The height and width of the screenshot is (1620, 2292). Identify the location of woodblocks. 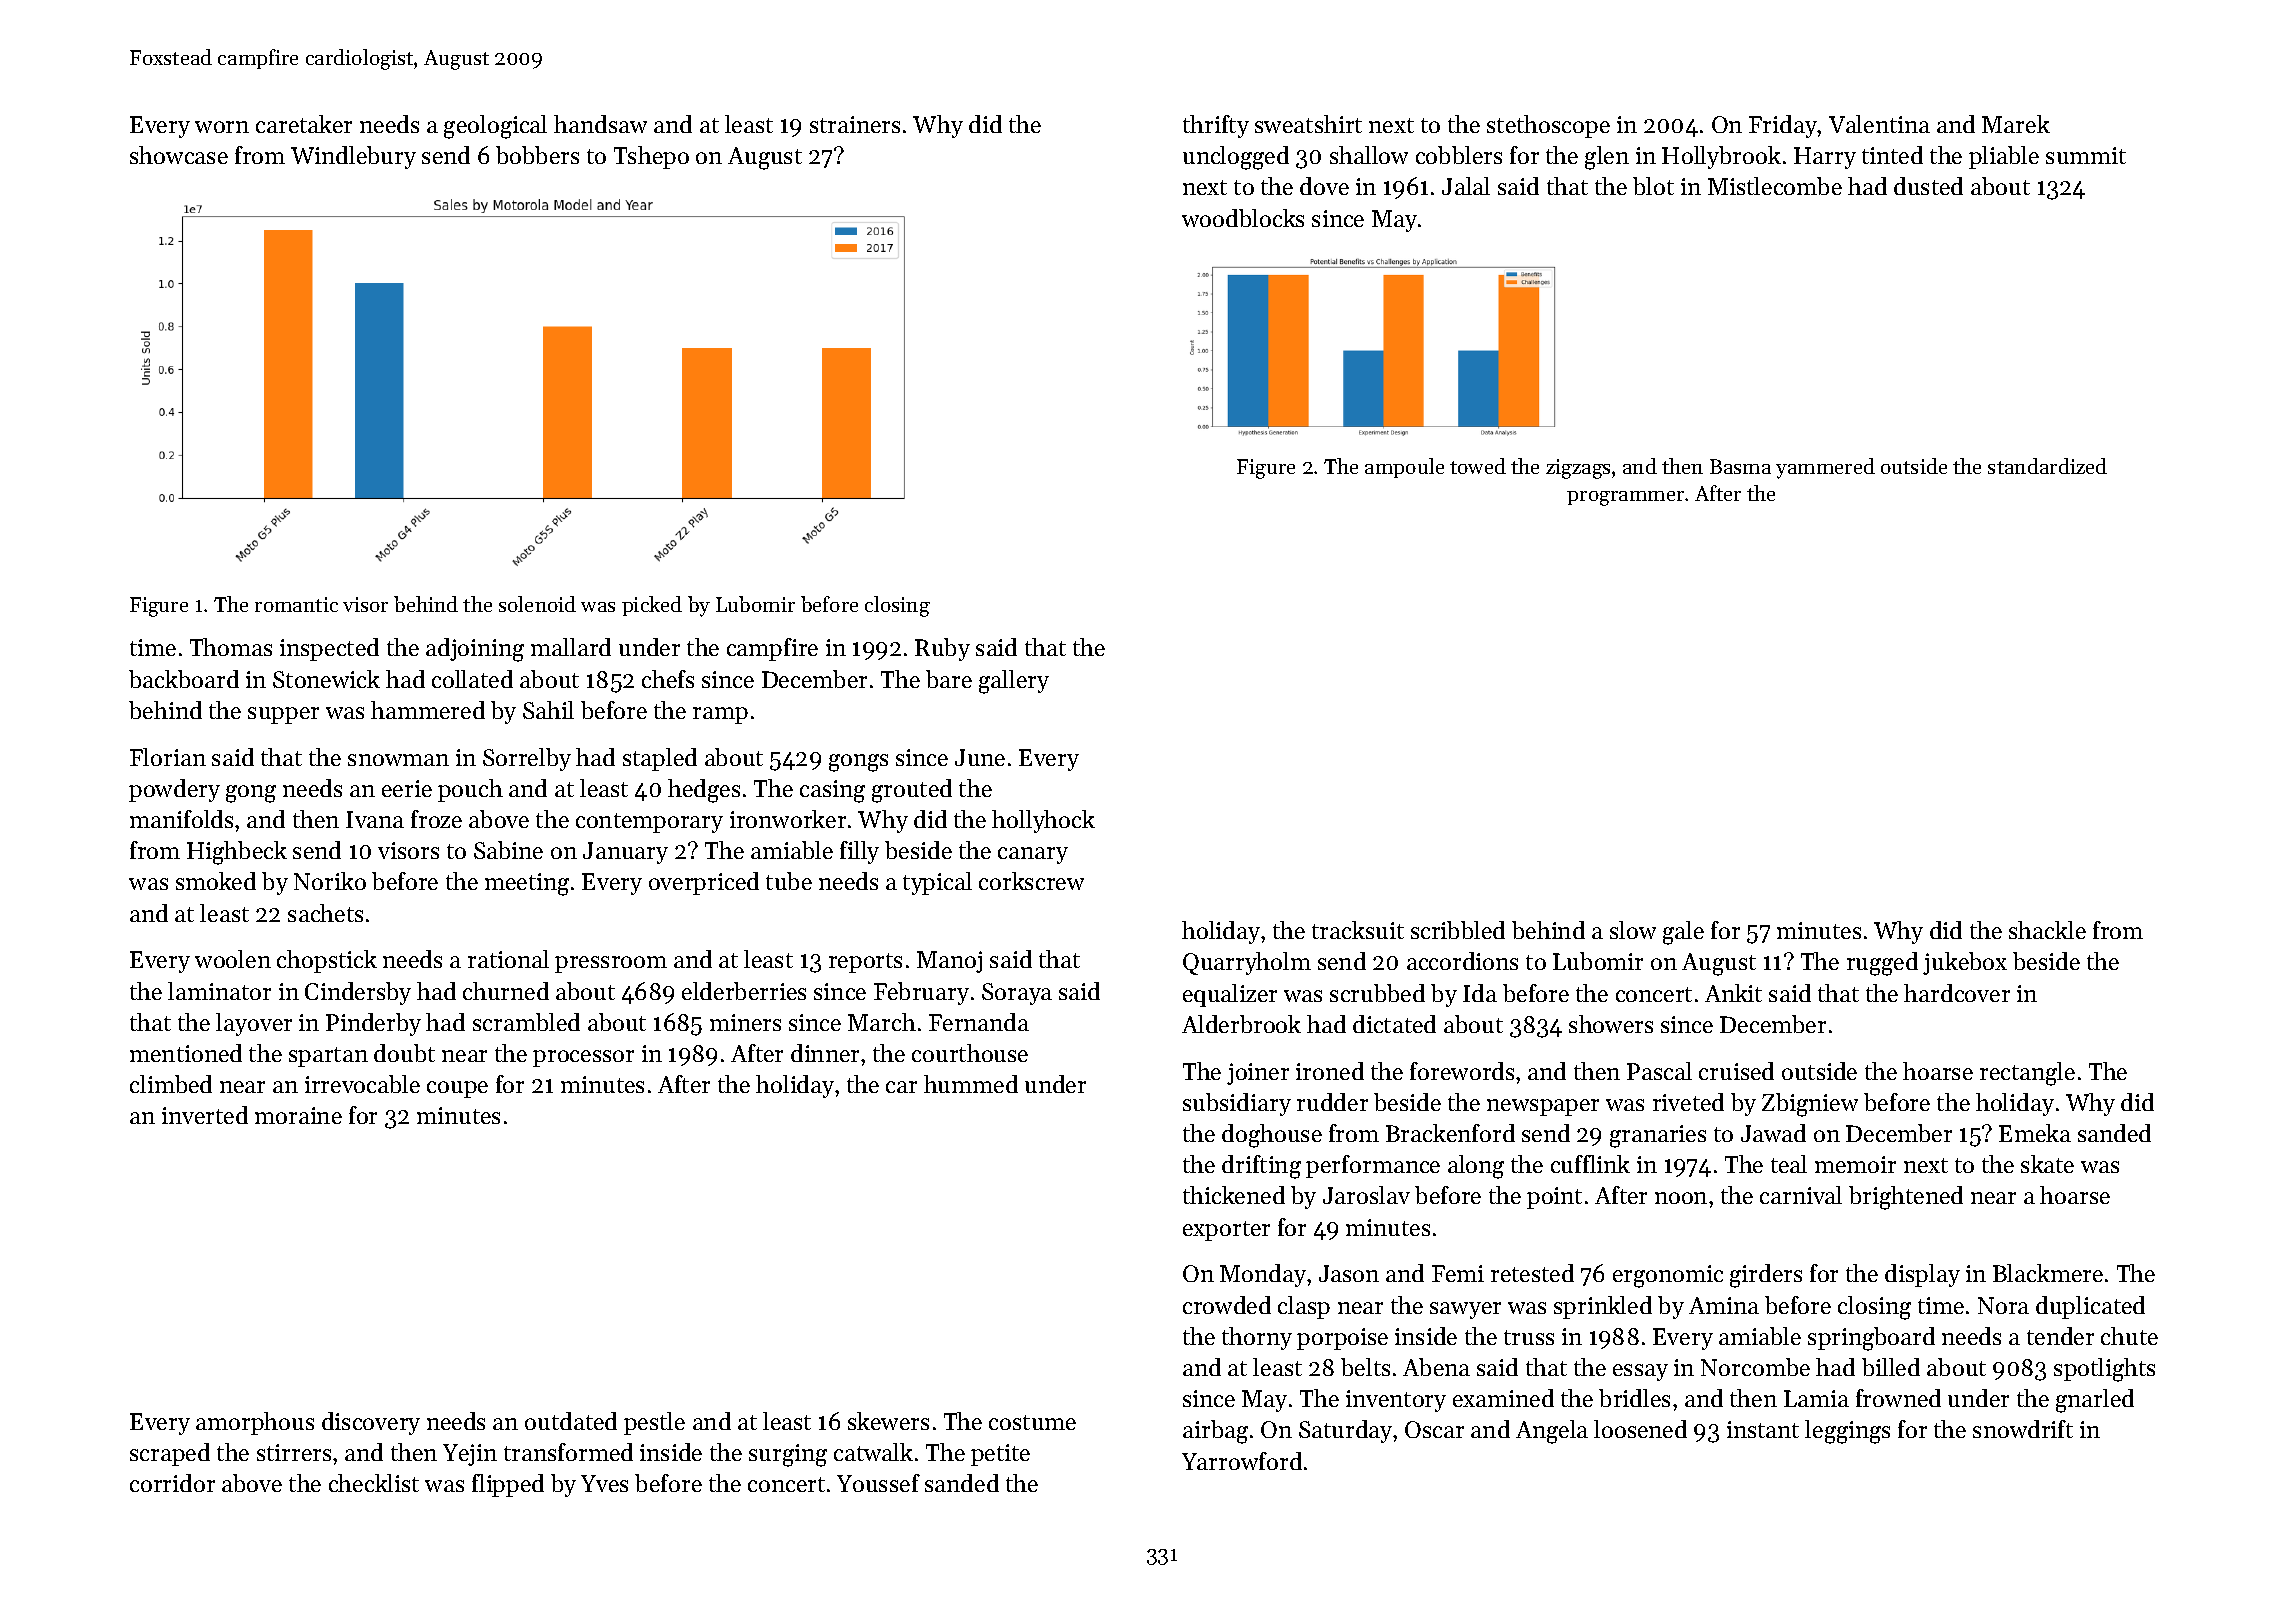
(1243, 218).
